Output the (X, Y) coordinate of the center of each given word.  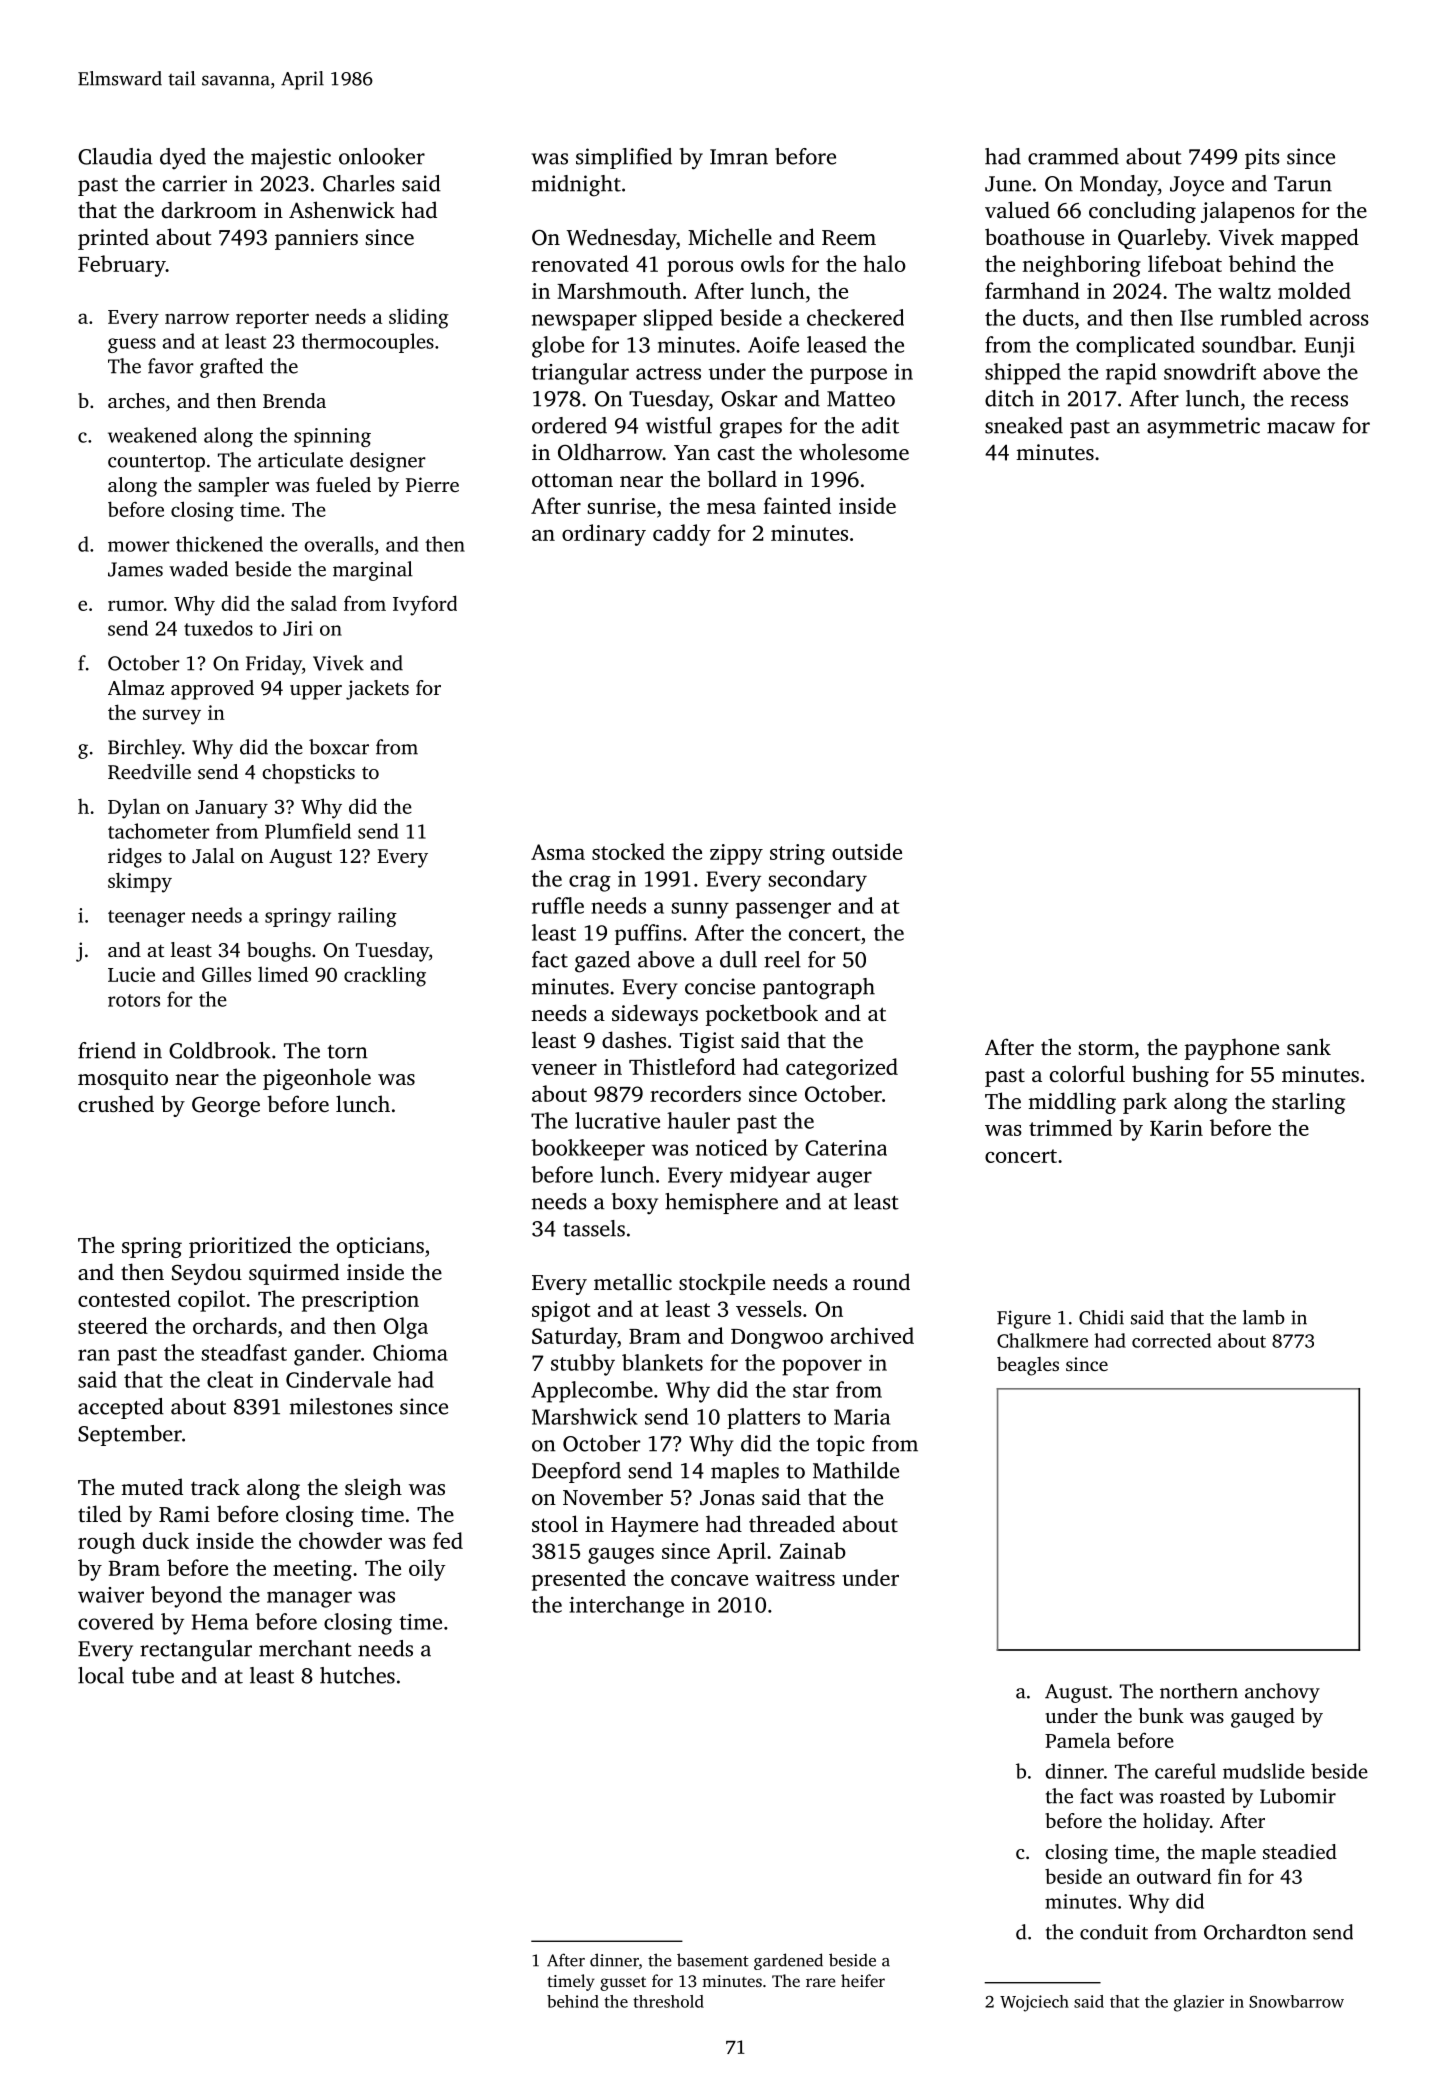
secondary (818, 881)
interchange (626, 1607)
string (797, 854)
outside (867, 851)
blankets (662, 1362)
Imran (739, 157)
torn (347, 1052)
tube (153, 1675)
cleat (230, 1379)
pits (1262, 158)
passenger (783, 910)
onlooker (382, 156)
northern (1199, 1691)
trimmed (1070, 1127)
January (232, 809)
